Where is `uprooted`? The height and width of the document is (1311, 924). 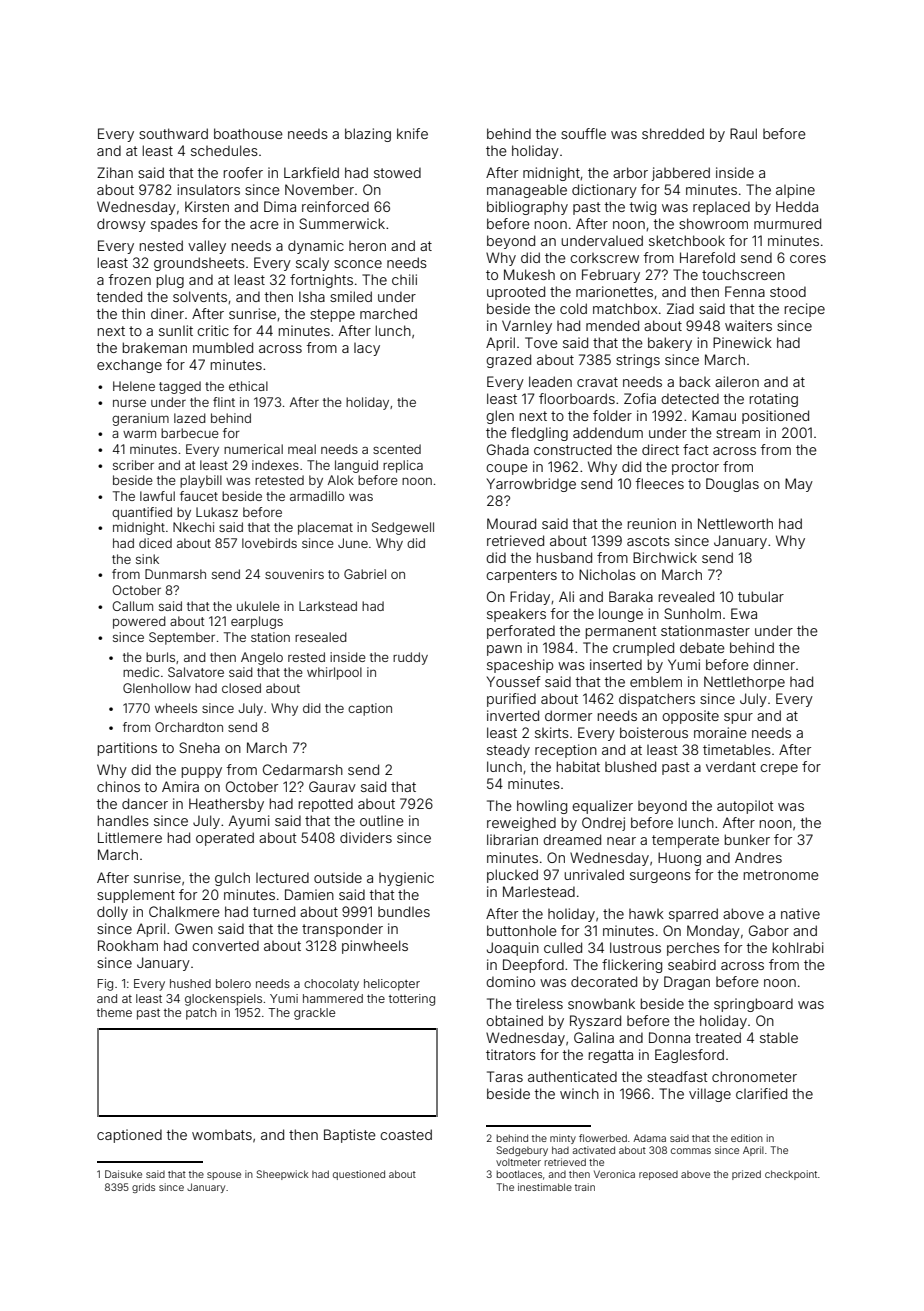 uprooted is located at coordinates (516, 293).
